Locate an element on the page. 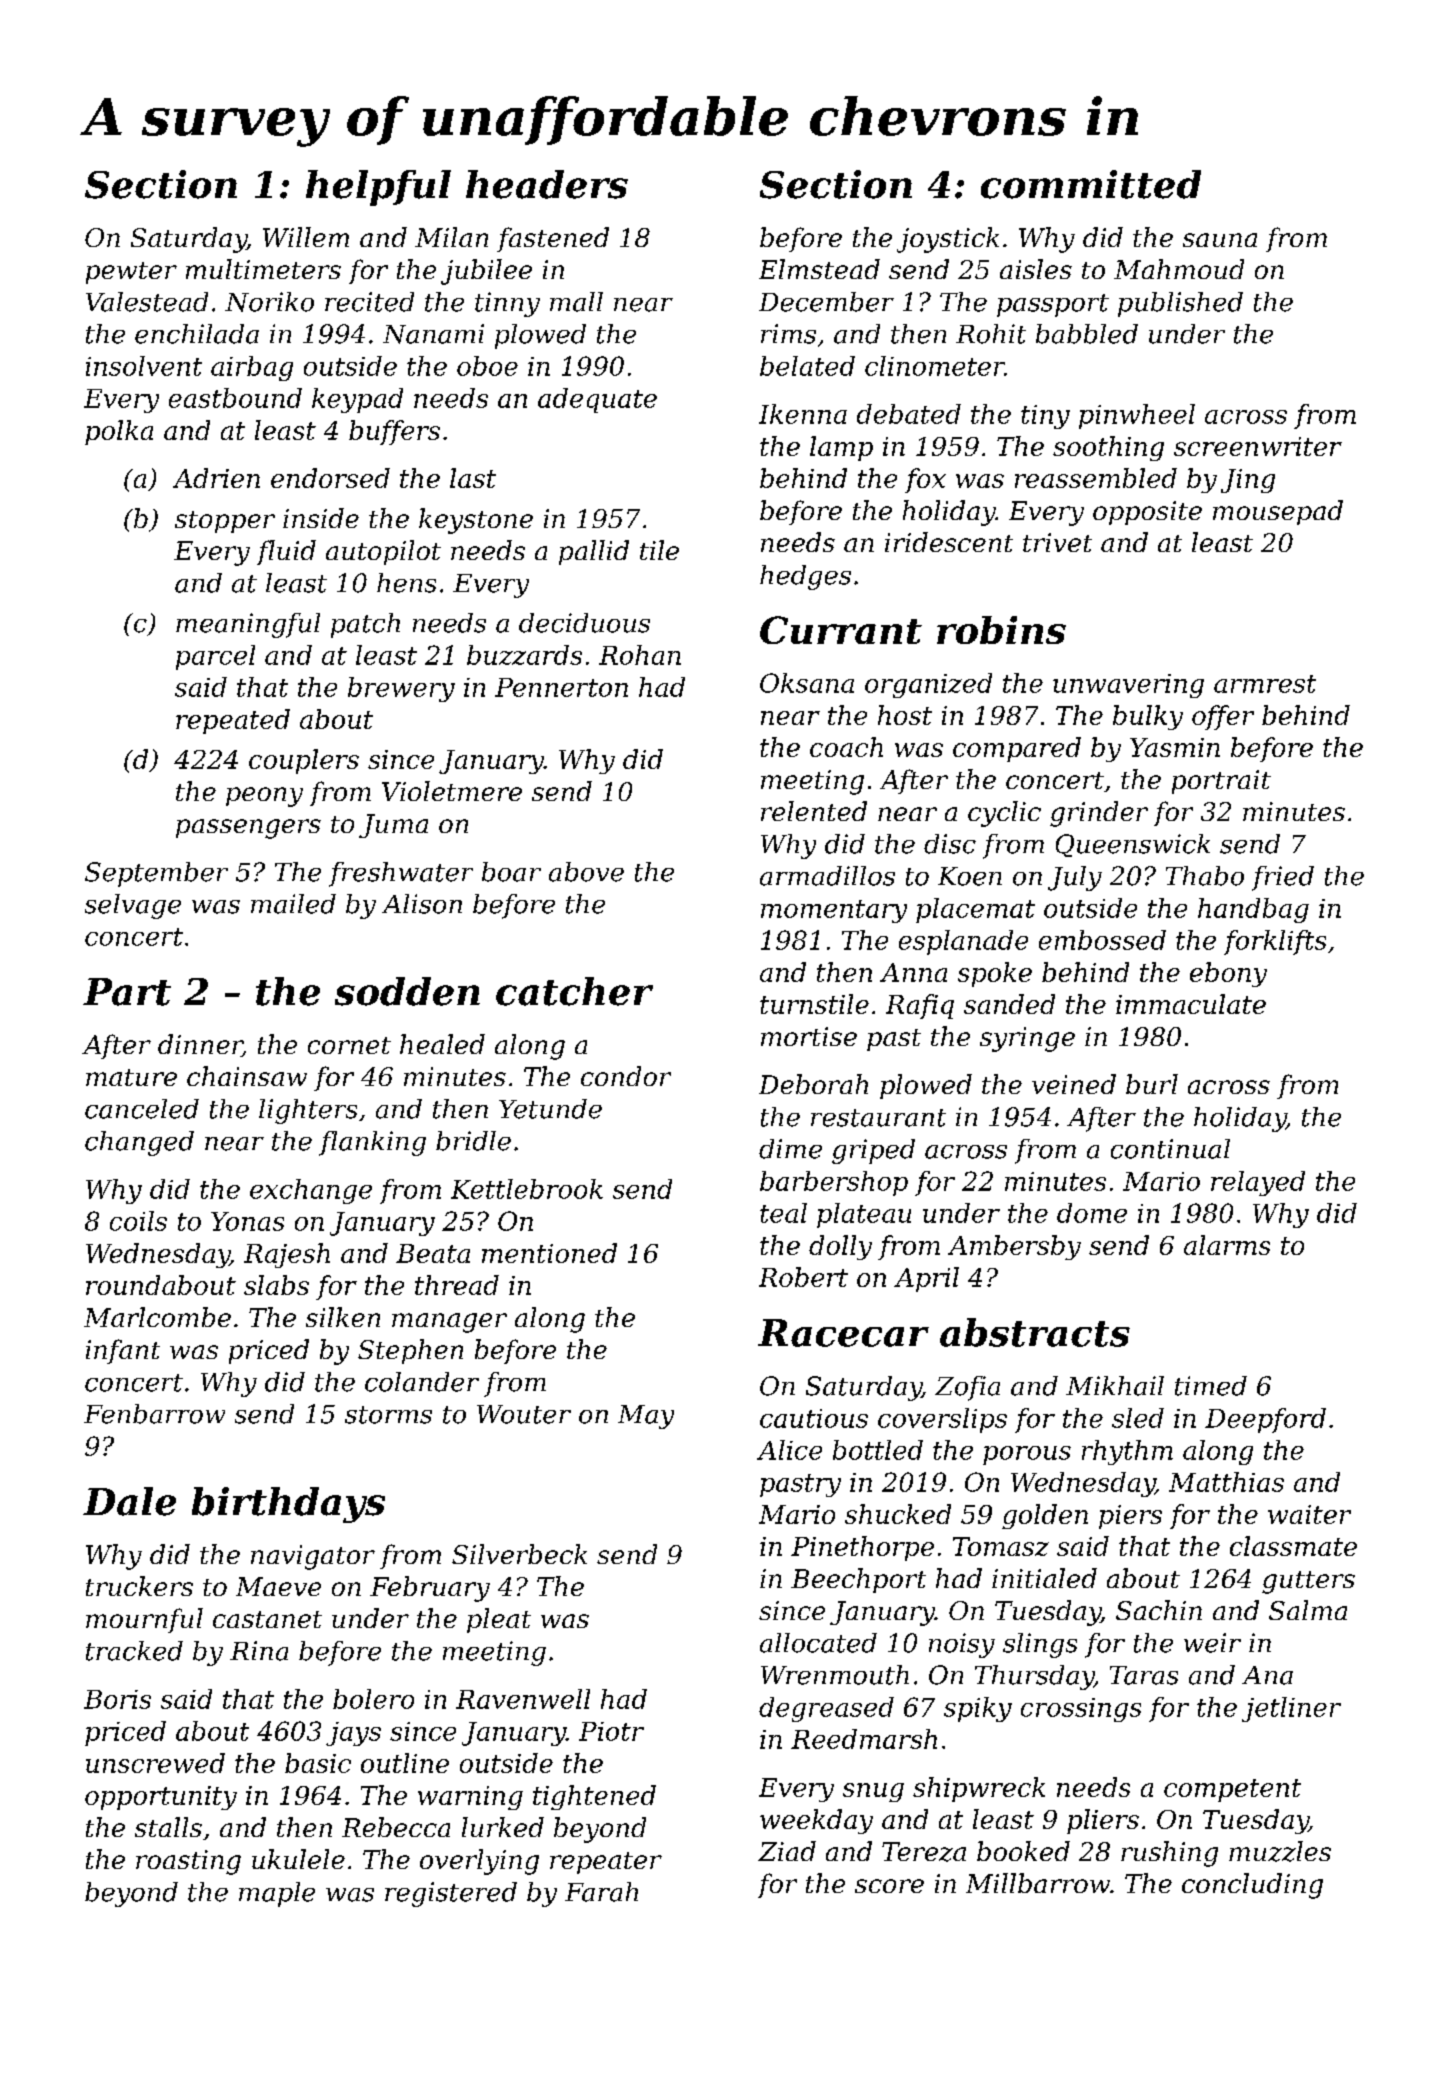 The width and height of the page is (1450, 2100). abstracts is located at coordinates (1035, 1332).
